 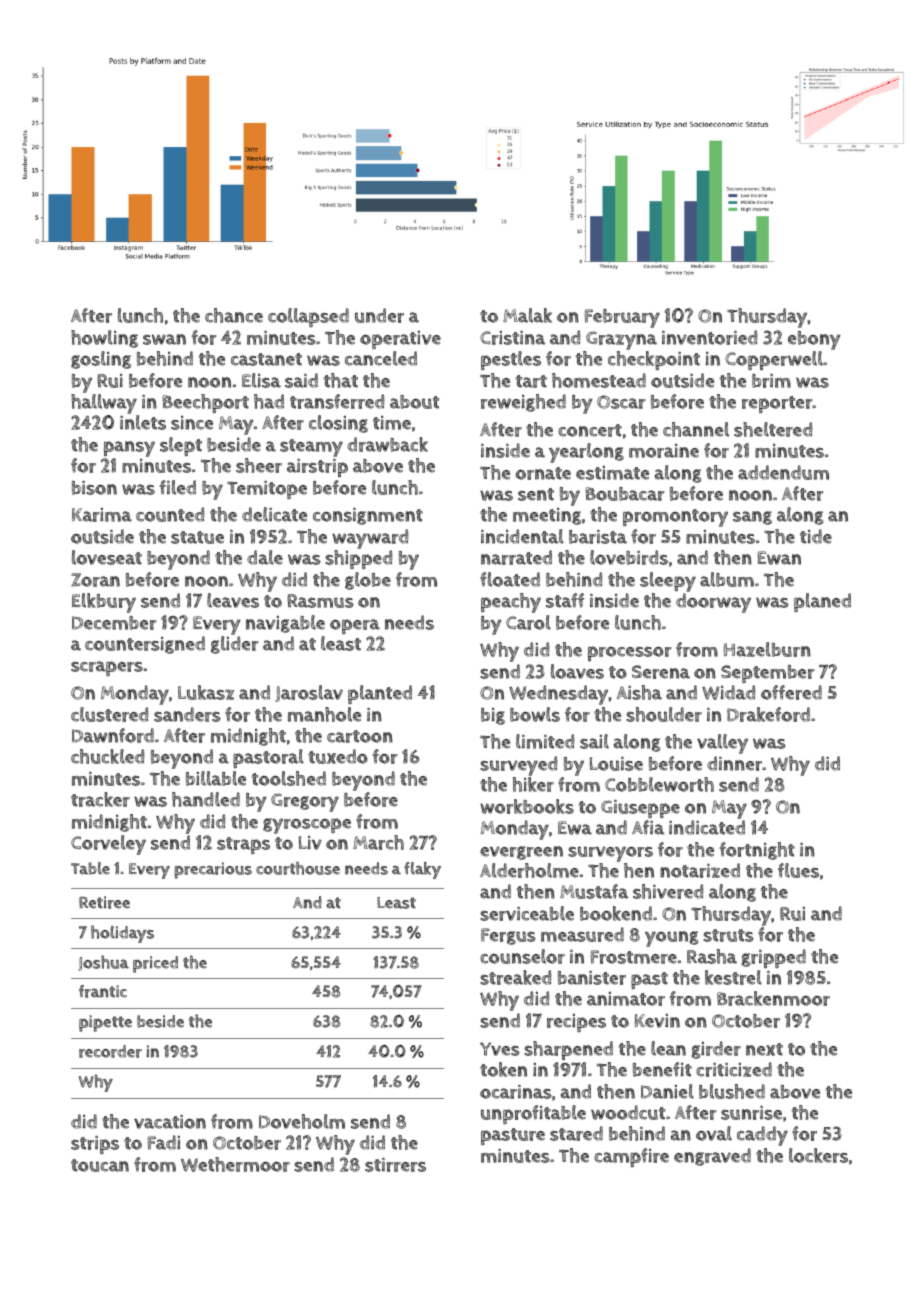 What do you see at coordinates (387, 444) in the page?
I see `drawback` at bounding box center [387, 444].
